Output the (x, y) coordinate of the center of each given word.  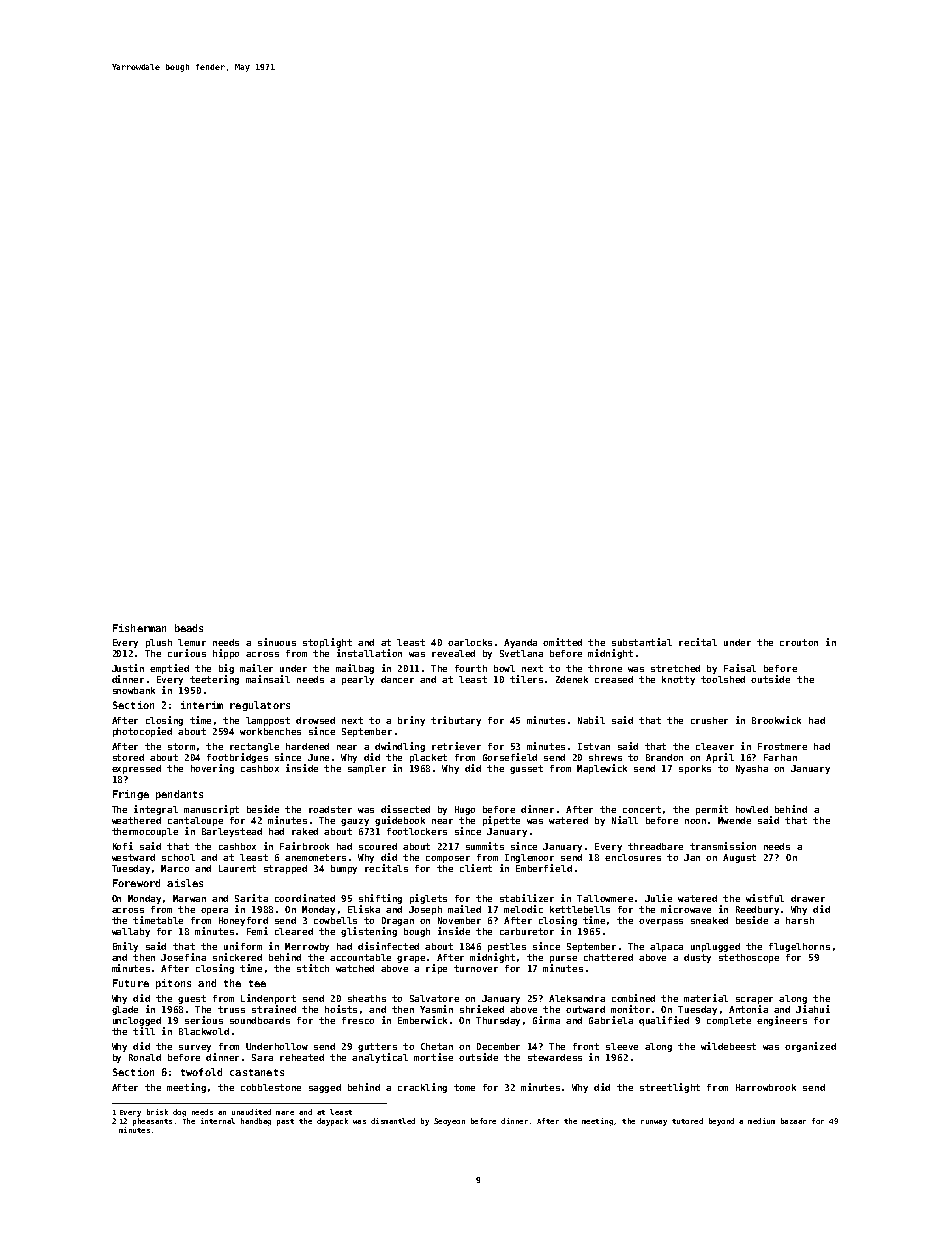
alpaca (666, 947)
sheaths (367, 998)
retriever (456, 746)
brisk (157, 1112)
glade (125, 1010)
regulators (260, 706)
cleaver (715, 746)
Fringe (131, 795)
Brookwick (776, 720)
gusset (526, 769)
